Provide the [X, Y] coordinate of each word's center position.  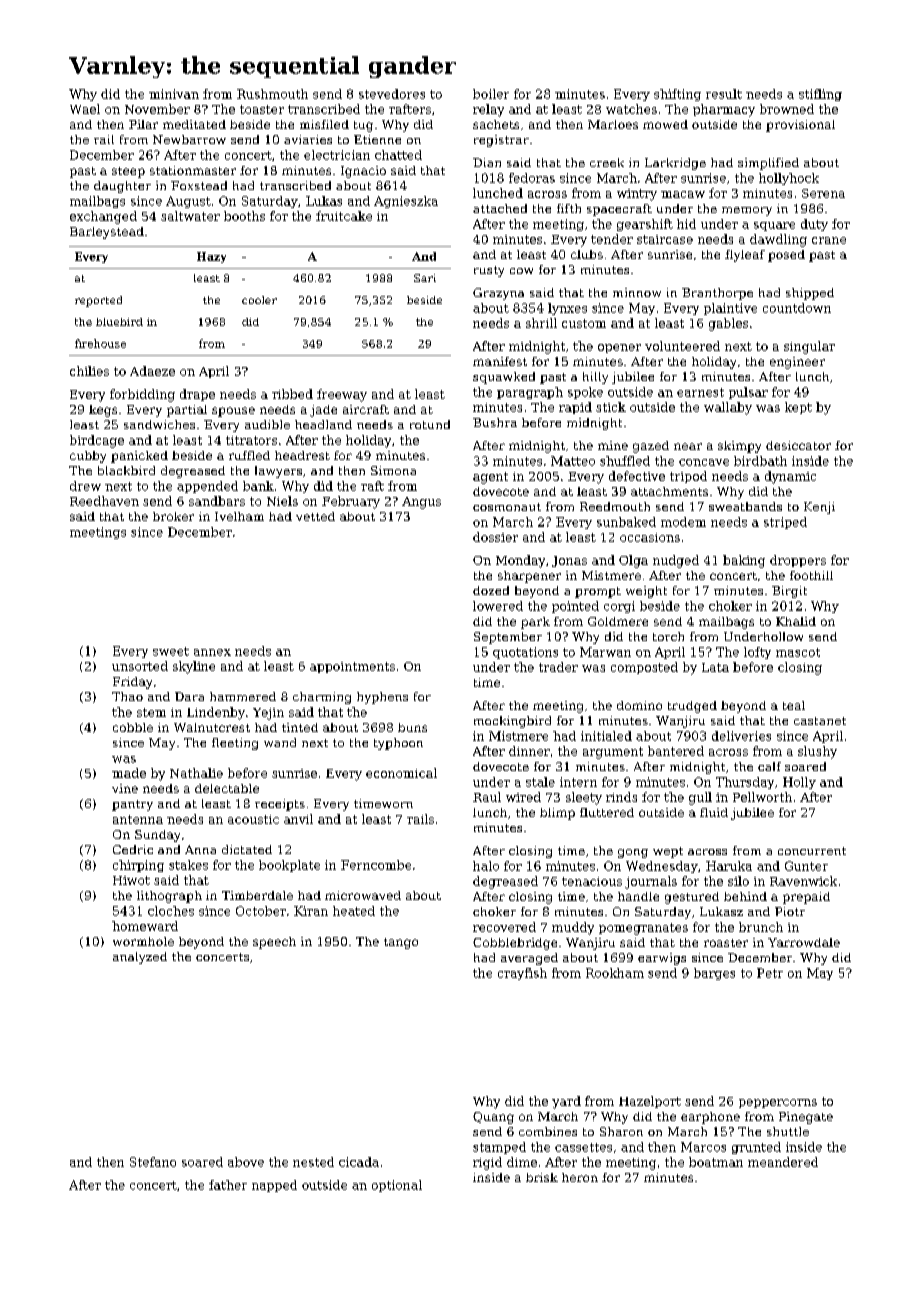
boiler [491, 94]
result [724, 94]
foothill [811, 575]
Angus [421, 503]
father [228, 1185]
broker [173, 516]
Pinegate [806, 1118]
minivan [174, 94]
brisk [542, 1177]
